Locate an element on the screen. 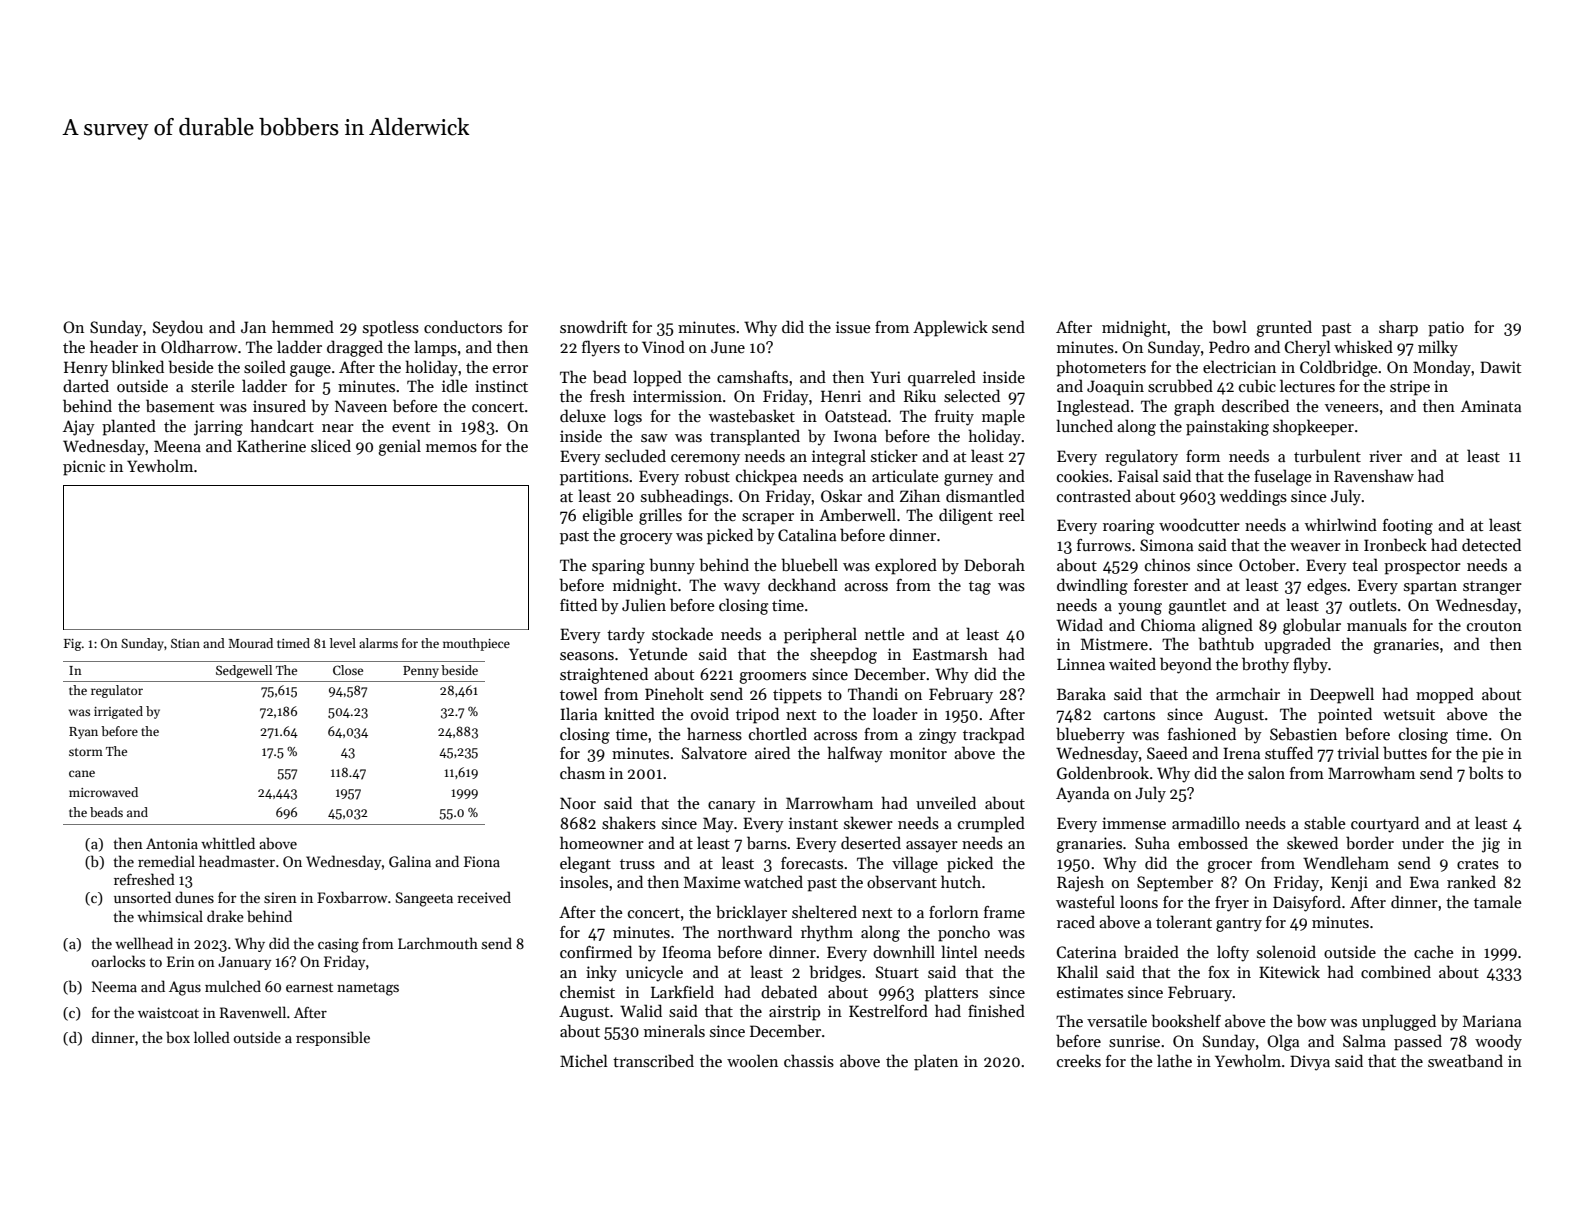 This screenshot has width=1585, height=1224. cubic is located at coordinates (1257, 386).
